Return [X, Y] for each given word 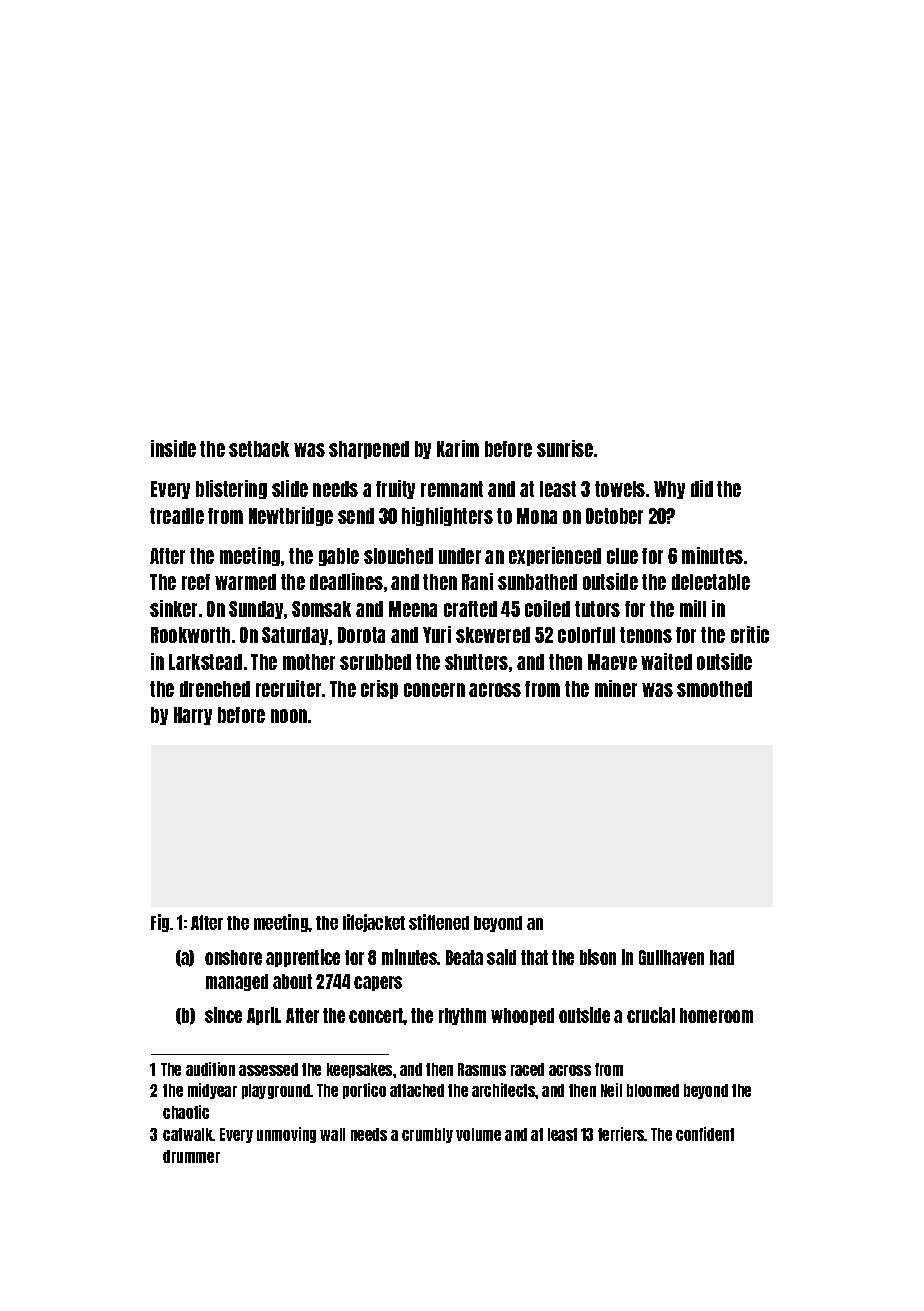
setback [259, 449]
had [722, 957]
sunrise [565, 448]
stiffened [439, 922]
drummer [191, 1156]
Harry [193, 716]
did [702, 488]
